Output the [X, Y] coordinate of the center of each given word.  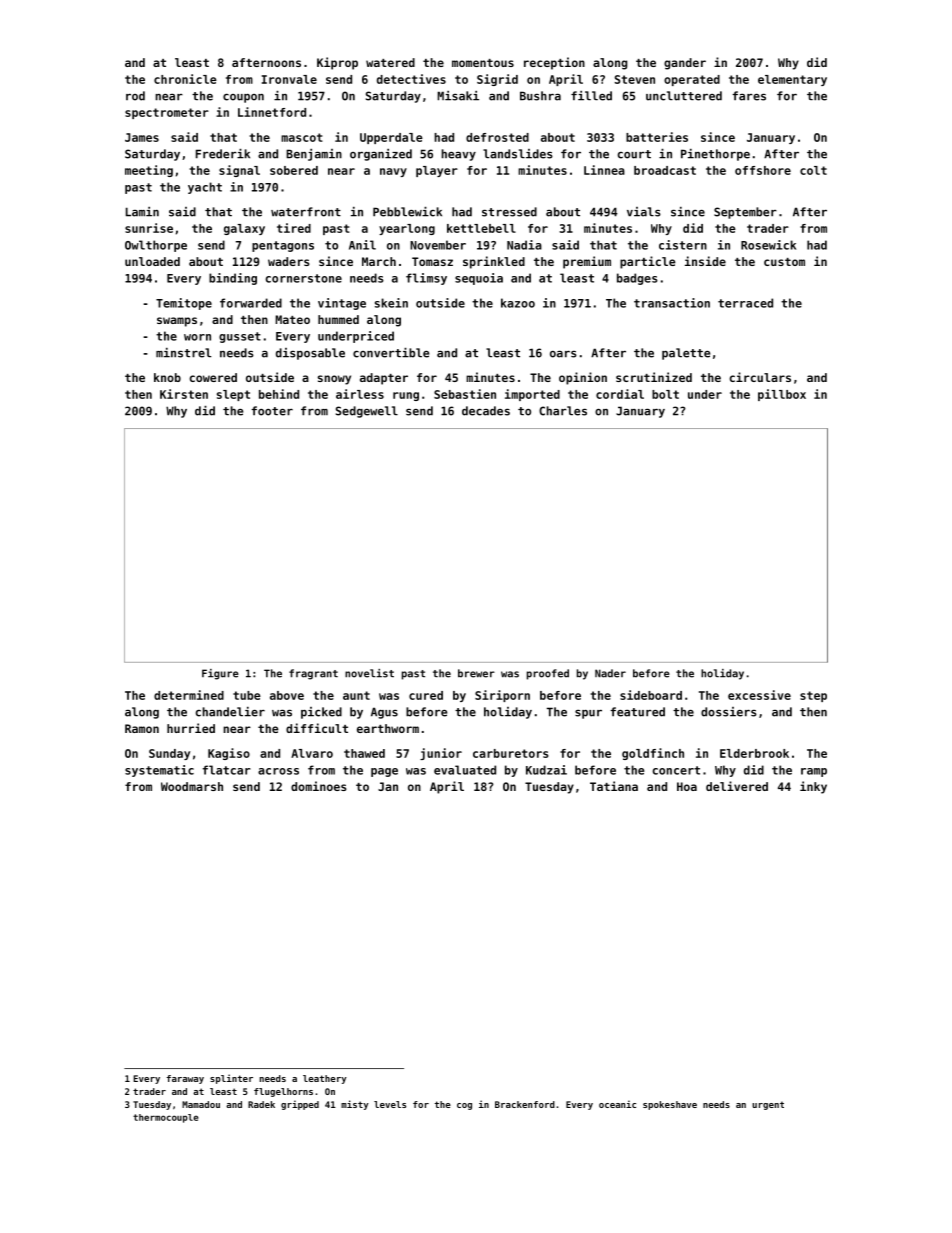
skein [391, 303]
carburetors [511, 753]
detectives [411, 79]
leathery [325, 1079]
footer [272, 411]
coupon [243, 98]
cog [464, 1106]
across [278, 771]
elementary [792, 80]
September [745, 213]
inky [813, 787]
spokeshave [670, 1105]
